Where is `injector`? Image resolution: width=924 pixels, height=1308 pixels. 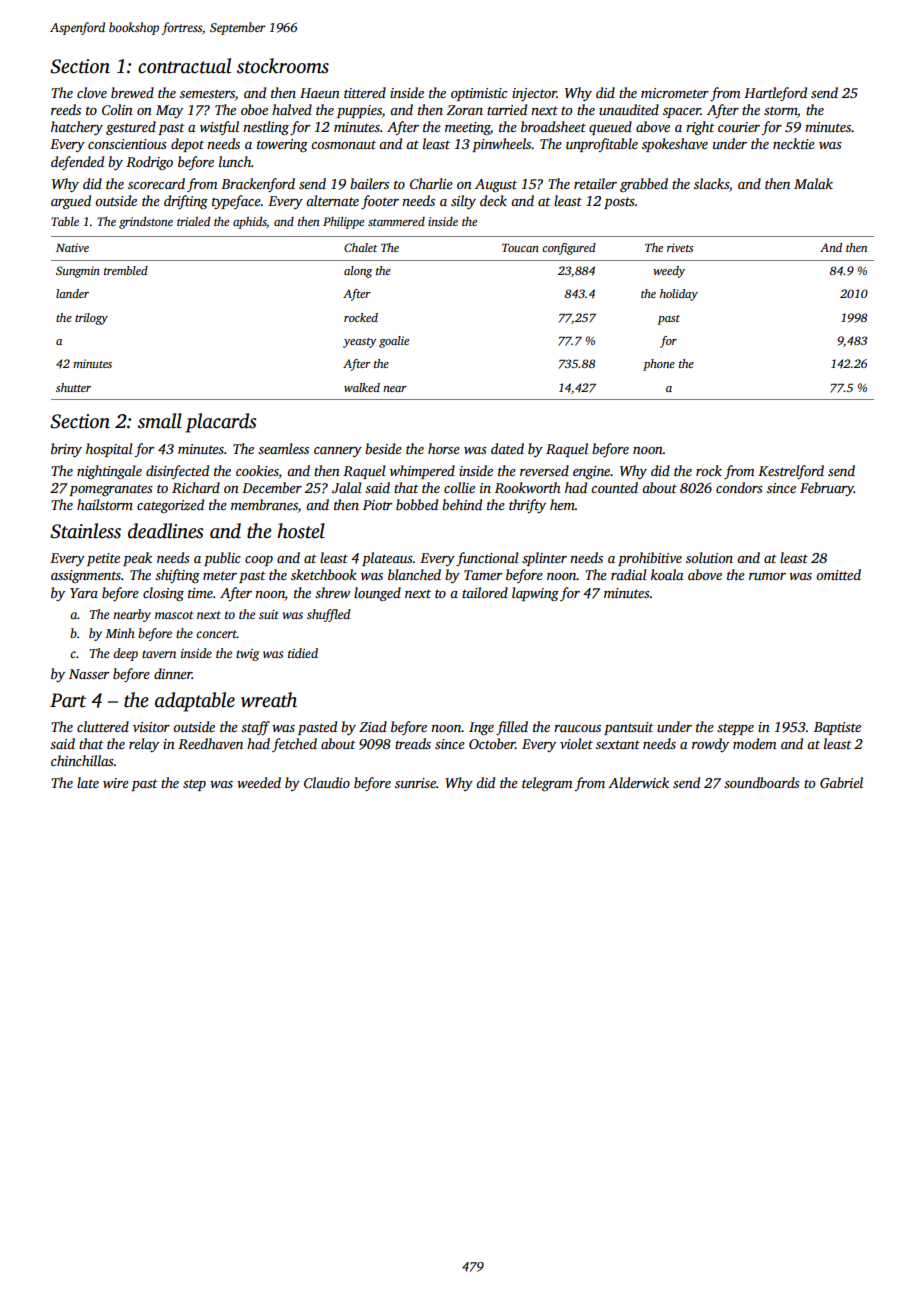
injector is located at coordinates (534, 94).
